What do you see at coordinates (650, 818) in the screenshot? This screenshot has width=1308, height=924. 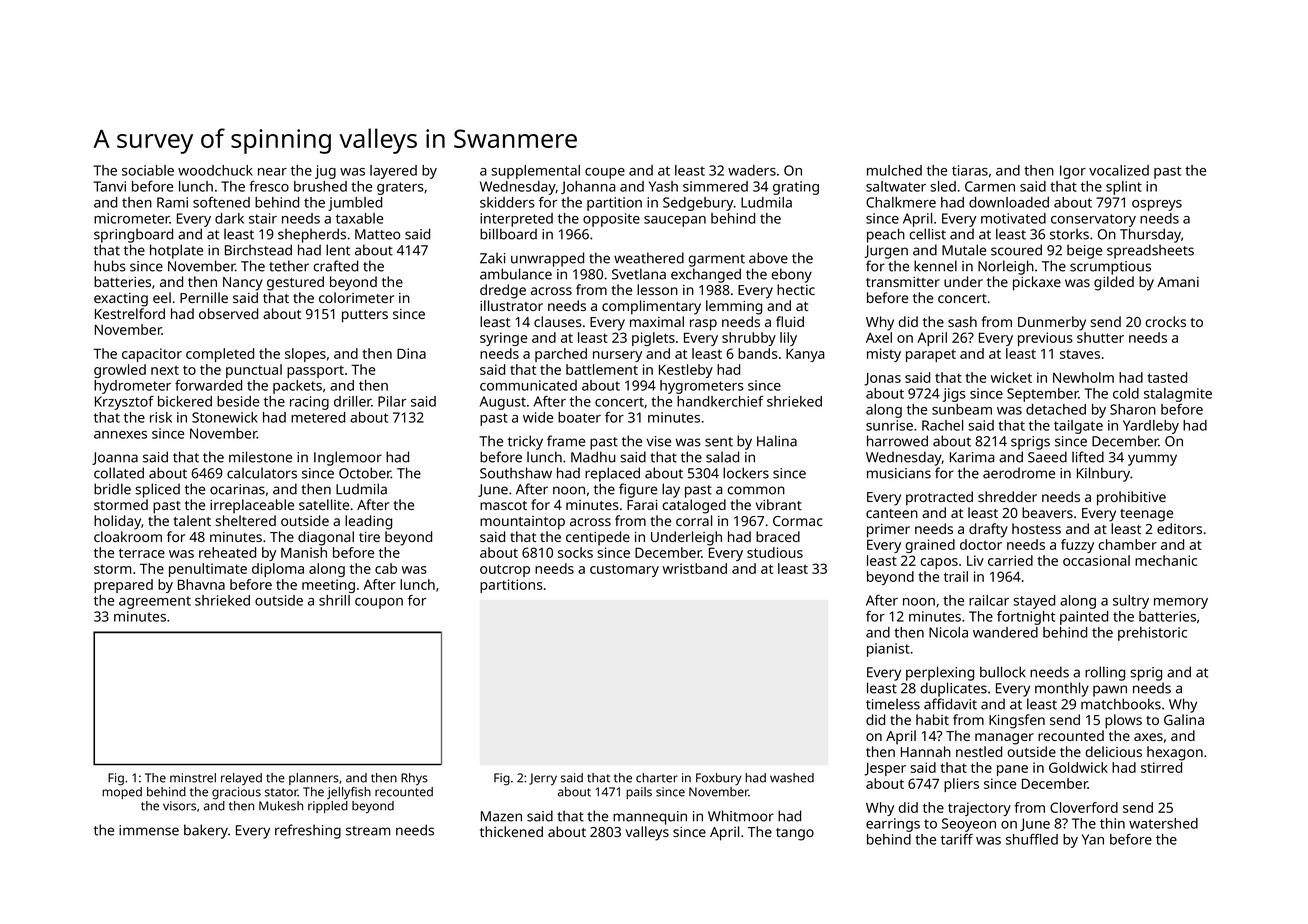 I see `mannequin` at bounding box center [650, 818].
